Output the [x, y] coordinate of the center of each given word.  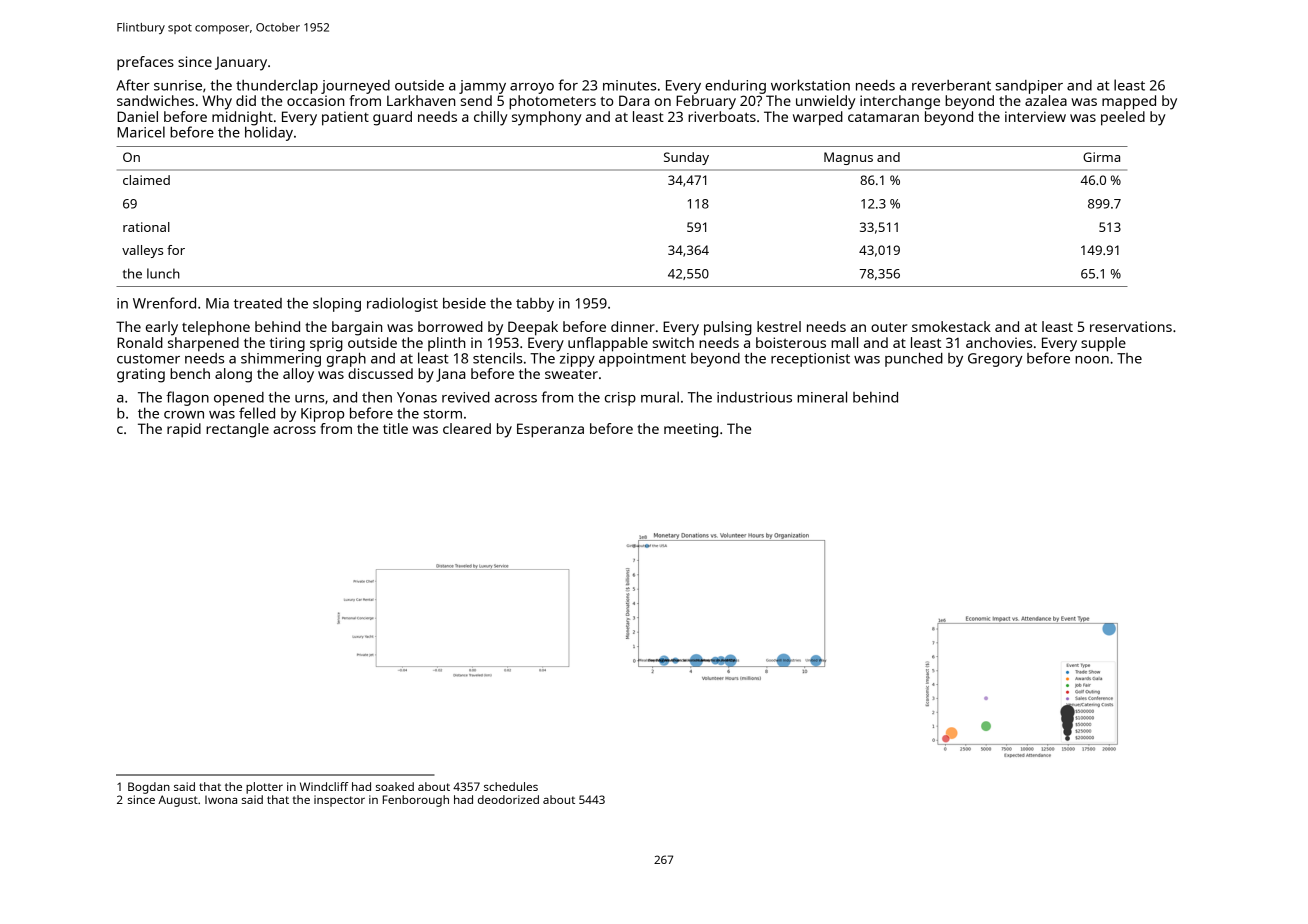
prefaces [145, 63]
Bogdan [149, 788]
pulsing [728, 328]
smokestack [951, 326]
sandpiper [1029, 87]
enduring [735, 87]
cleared [467, 428]
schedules [511, 786]
